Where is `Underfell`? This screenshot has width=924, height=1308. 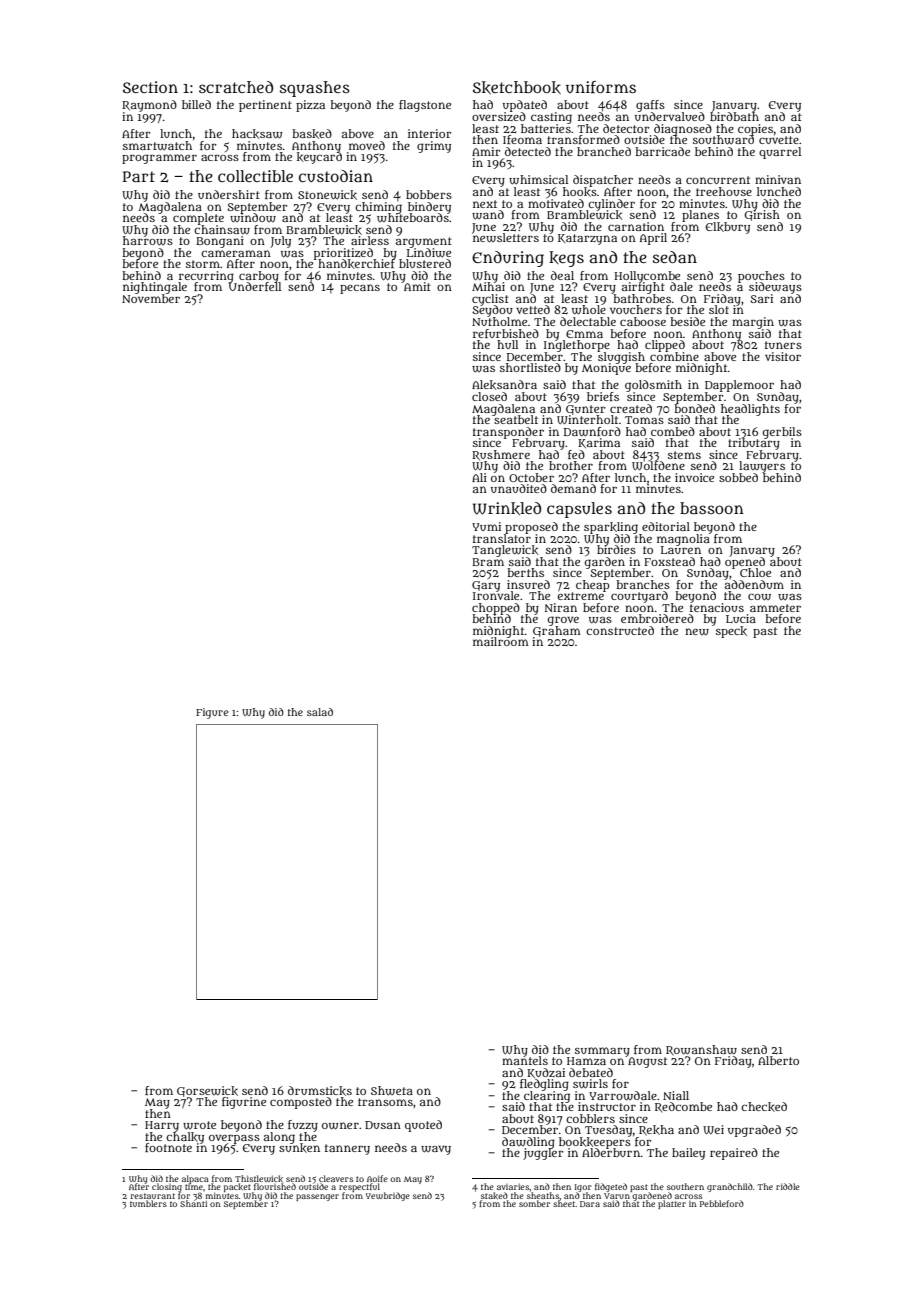 Underfell is located at coordinates (255, 287).
